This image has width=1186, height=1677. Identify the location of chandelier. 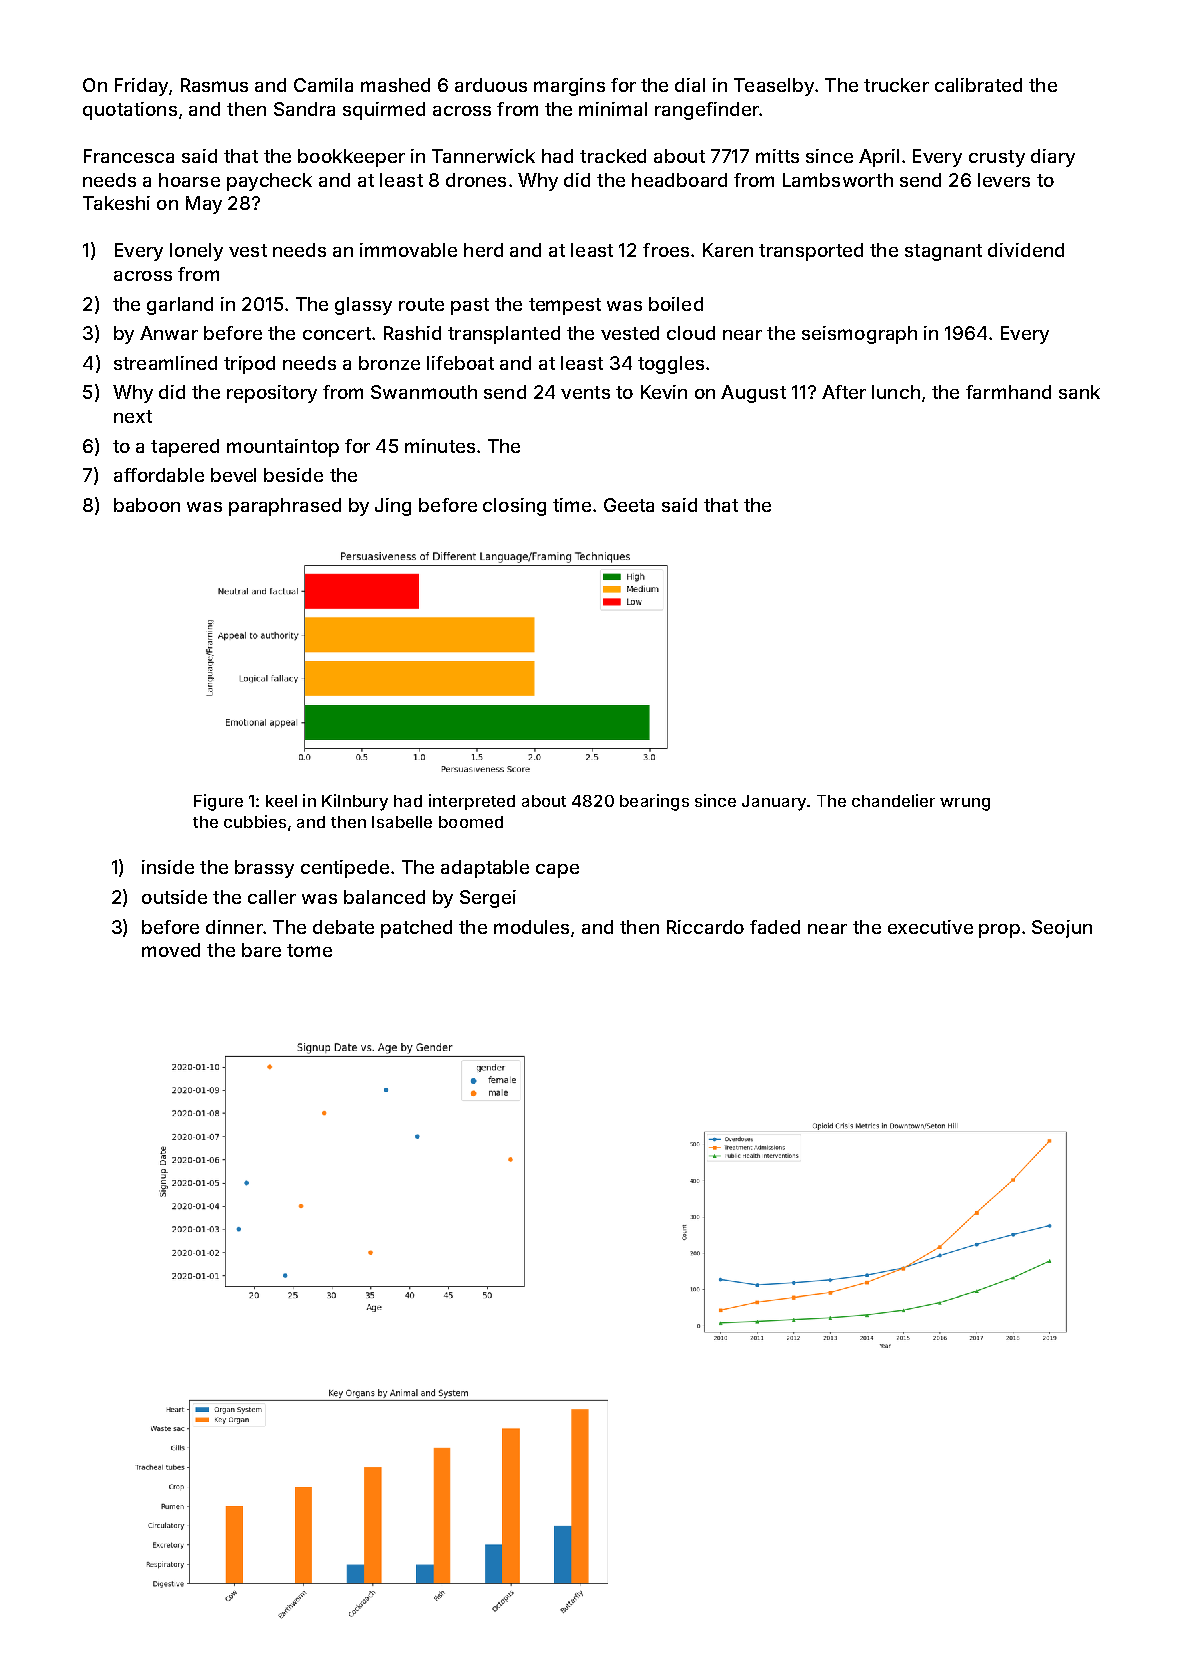
(893, 800).
